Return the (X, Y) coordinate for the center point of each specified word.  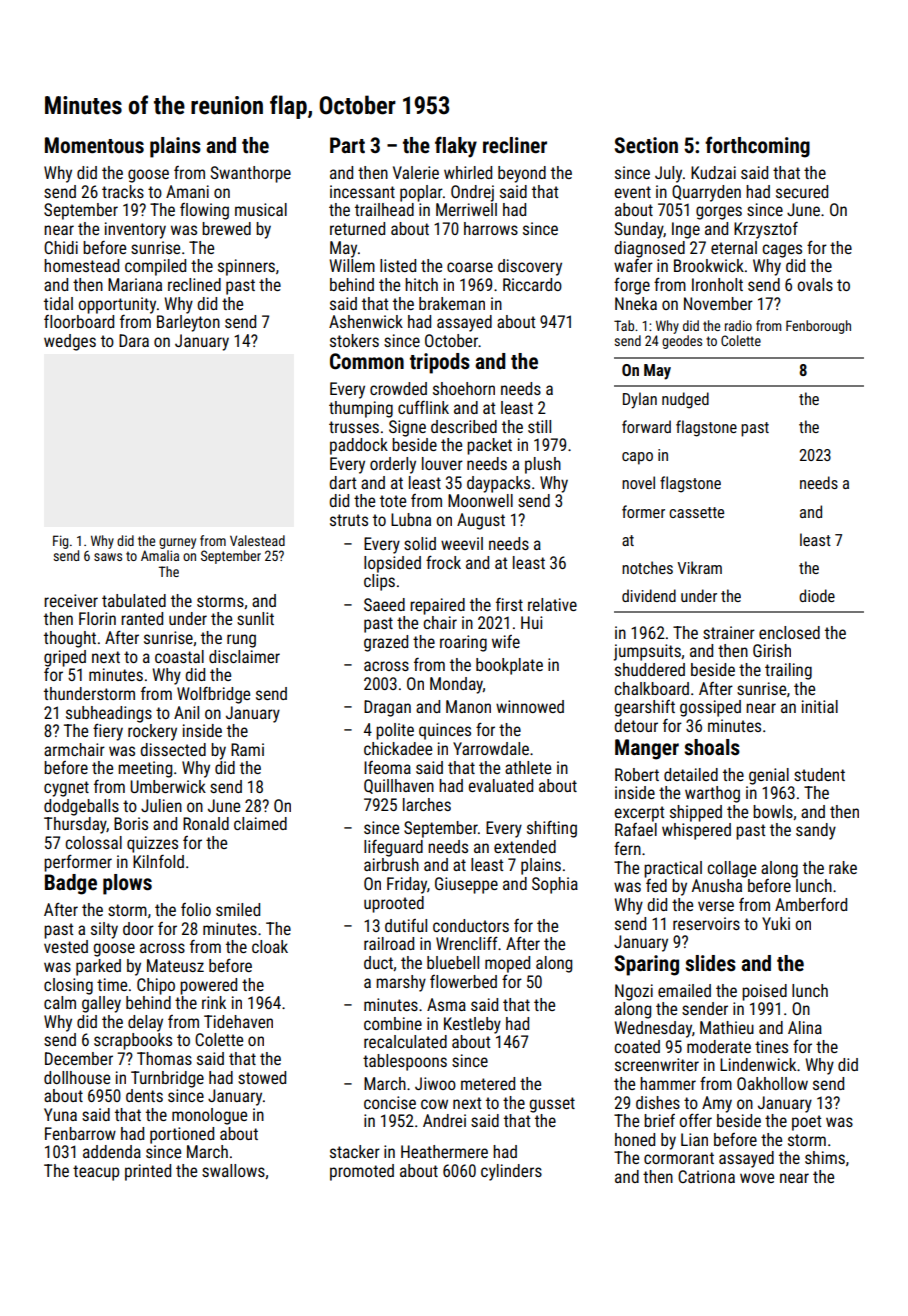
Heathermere (444, 1151)
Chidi (61, 247)
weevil (462, 543)
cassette (696, 512)
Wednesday (653, 1029)
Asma (446, 1004)
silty (104, 930)
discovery (530, 267)
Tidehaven (238, 1021)
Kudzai (713, 172)
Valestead (257, 540)
